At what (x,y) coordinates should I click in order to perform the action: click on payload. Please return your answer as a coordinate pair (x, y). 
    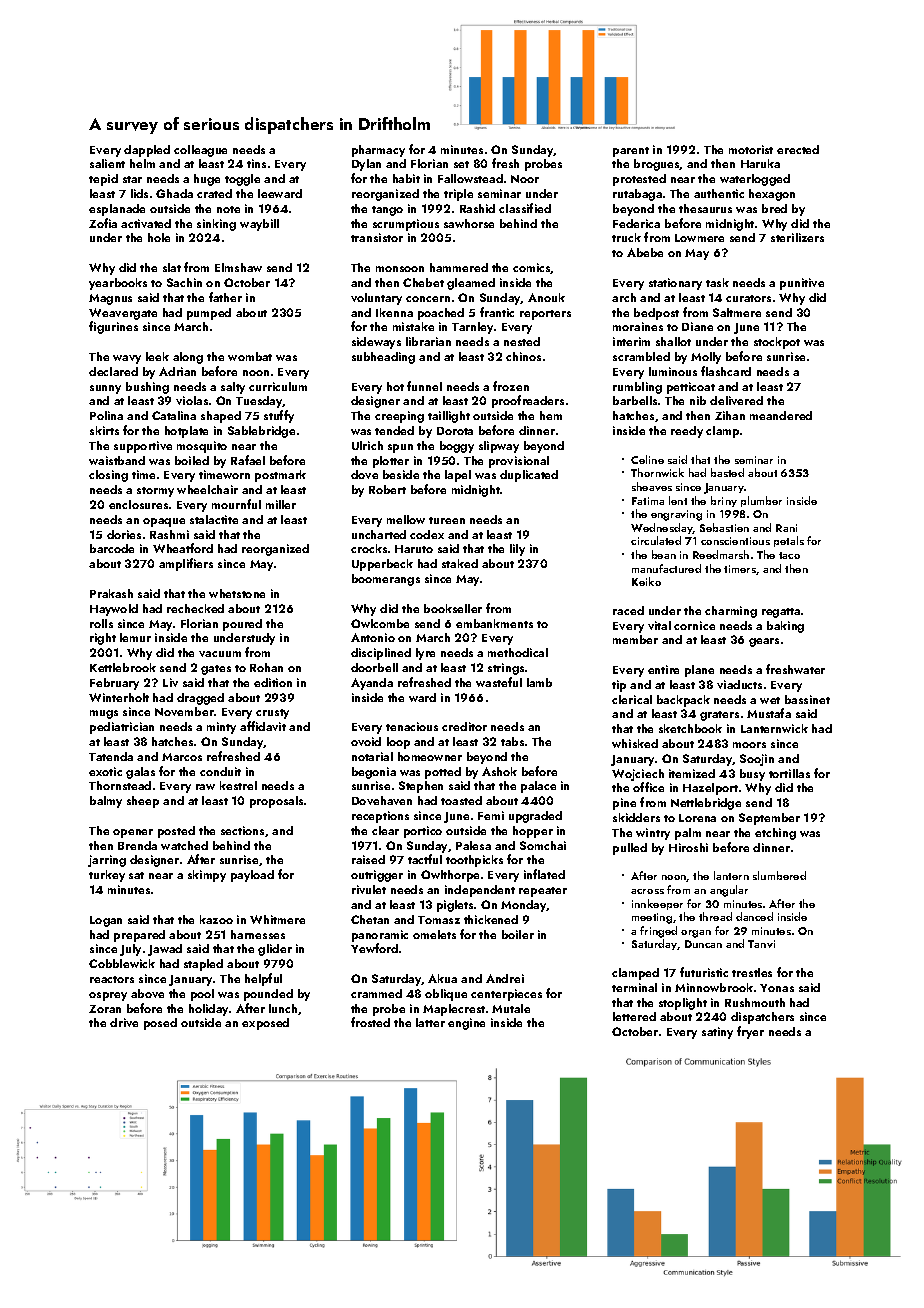
    Looking at the image, I should click on (252, 876).
